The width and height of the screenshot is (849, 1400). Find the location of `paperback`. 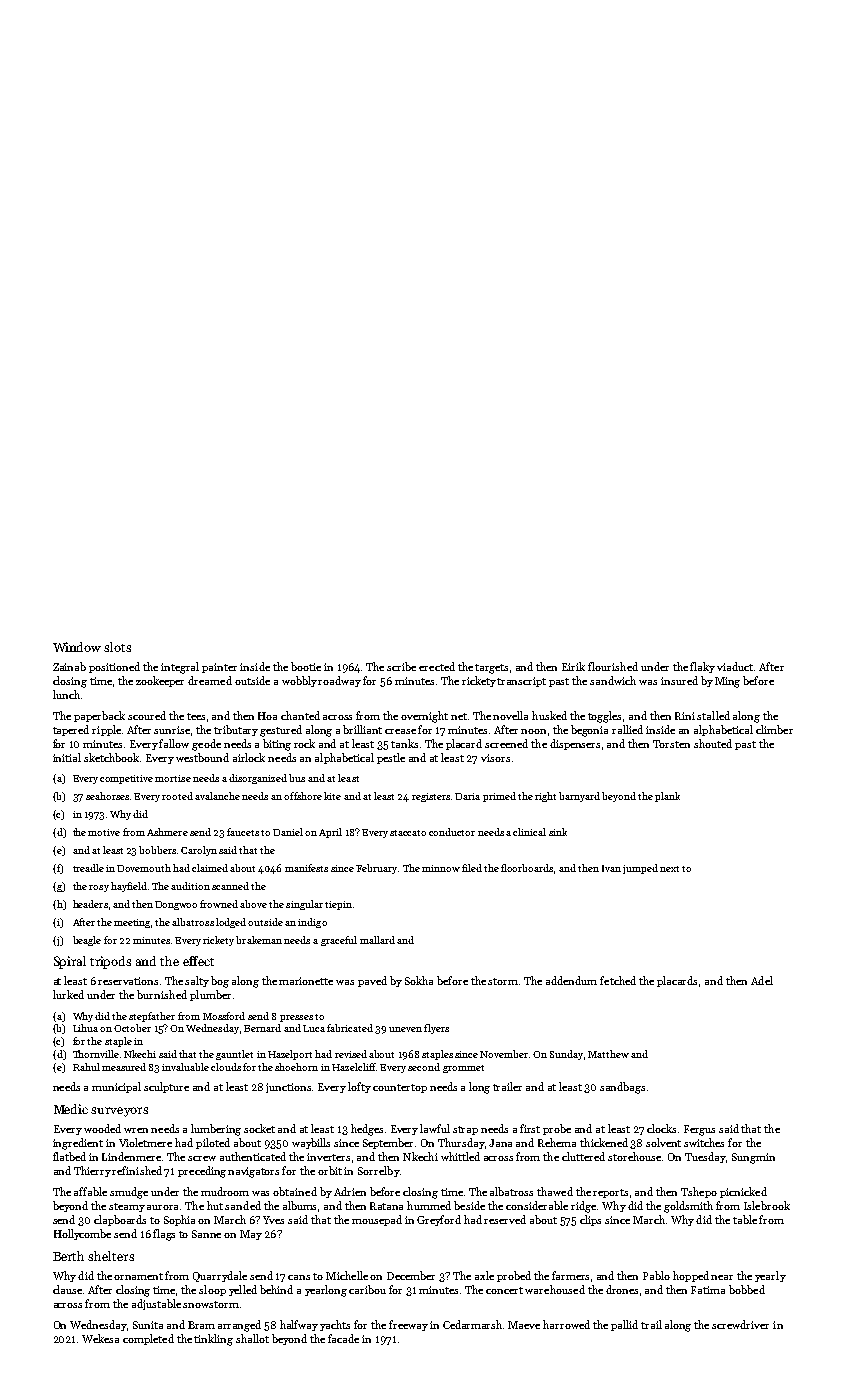

paperback is located at coordinates (99, 716).
